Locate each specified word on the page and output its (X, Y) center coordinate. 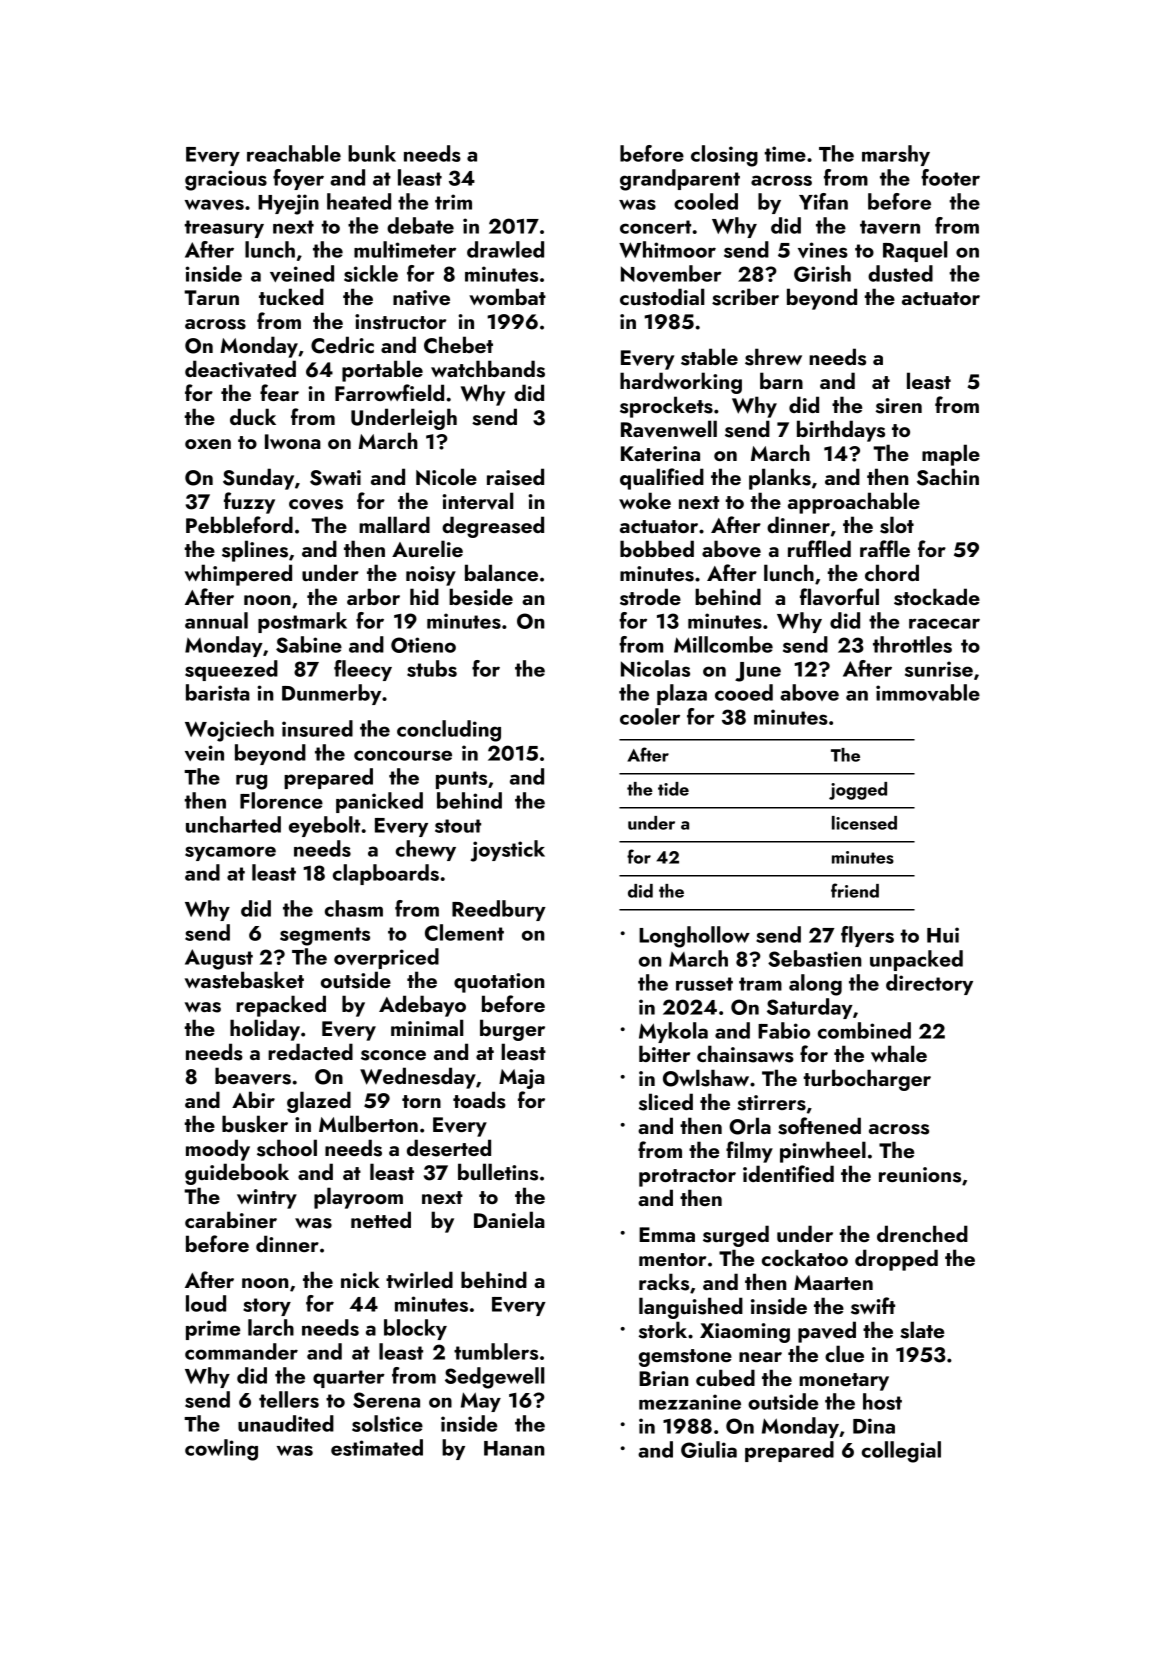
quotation (499, 983)
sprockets (666, 407)
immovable (928, 692)
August (219, 959)
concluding (449, 731)
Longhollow (694, 937)
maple (951, 455)
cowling (221, 1450)
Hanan (514, 1448)
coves (316, 504)
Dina (874, 1426)
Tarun (211, 297)
